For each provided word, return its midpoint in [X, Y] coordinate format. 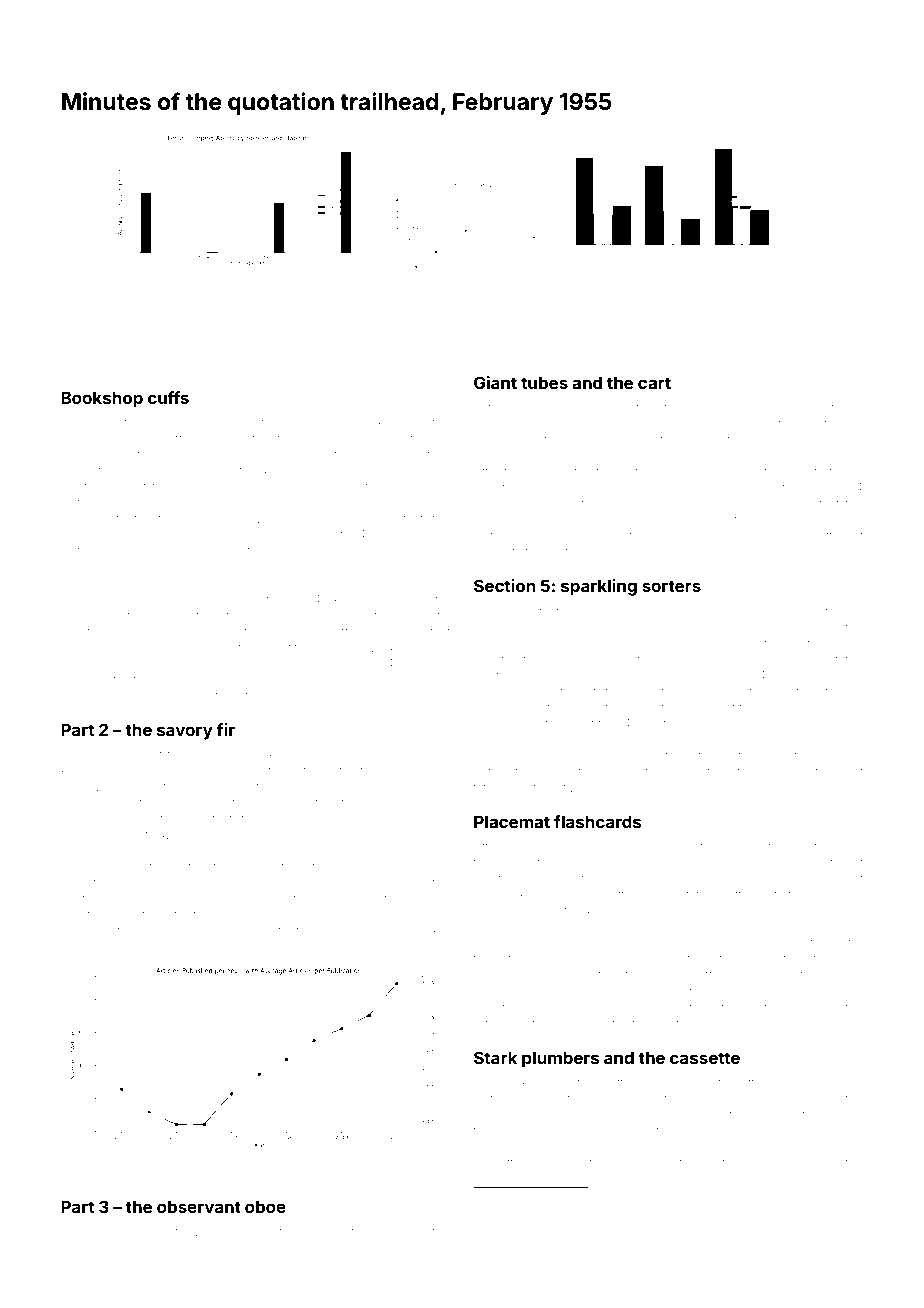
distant [190, 867]
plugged [181, 1176]
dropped [354, 504]
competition [93, 536]
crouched [500, 991]
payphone [718, 410]
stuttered [792, 894]
